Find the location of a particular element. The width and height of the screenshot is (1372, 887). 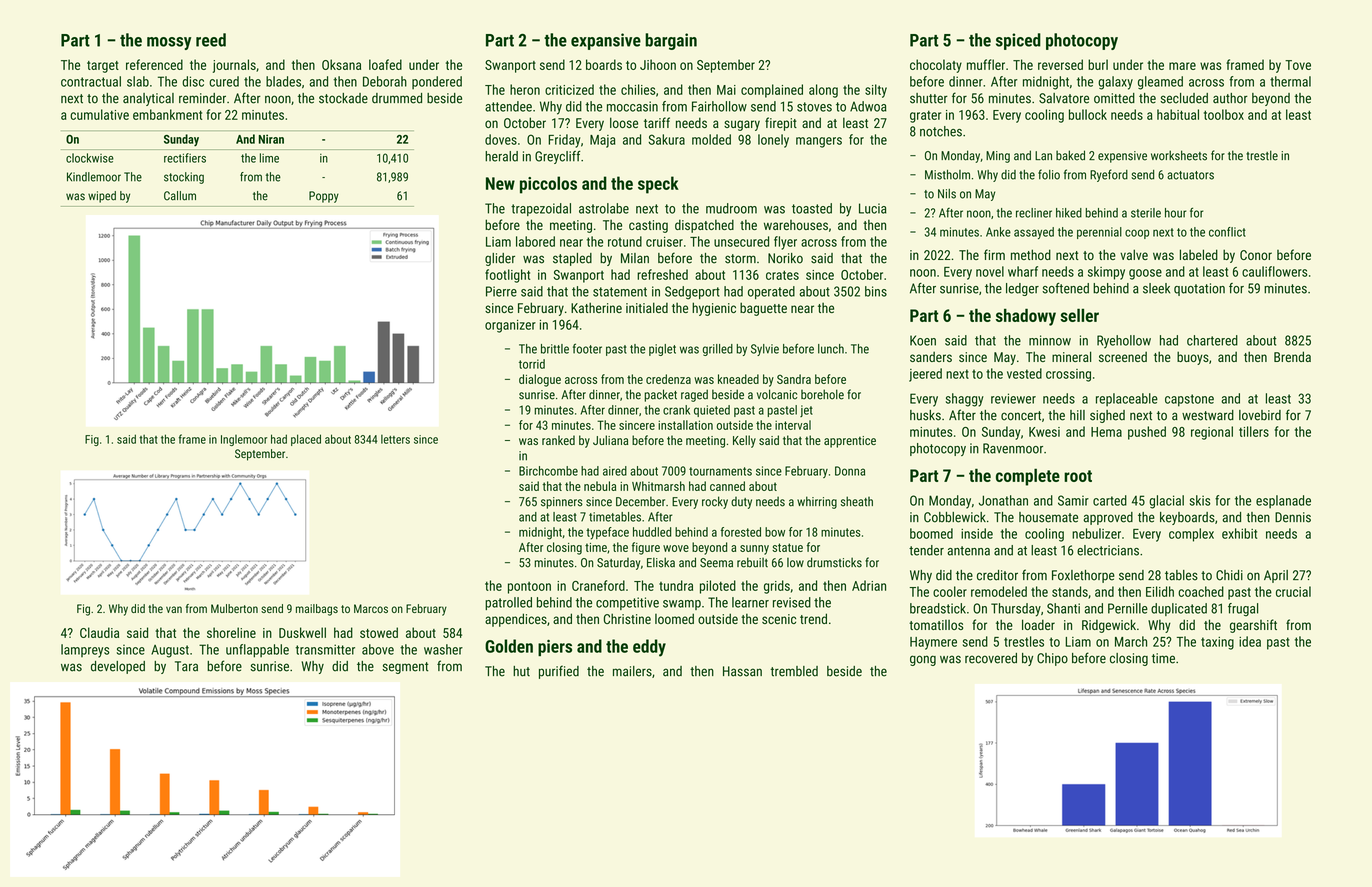

disc is located at coordinates (193, 81).
